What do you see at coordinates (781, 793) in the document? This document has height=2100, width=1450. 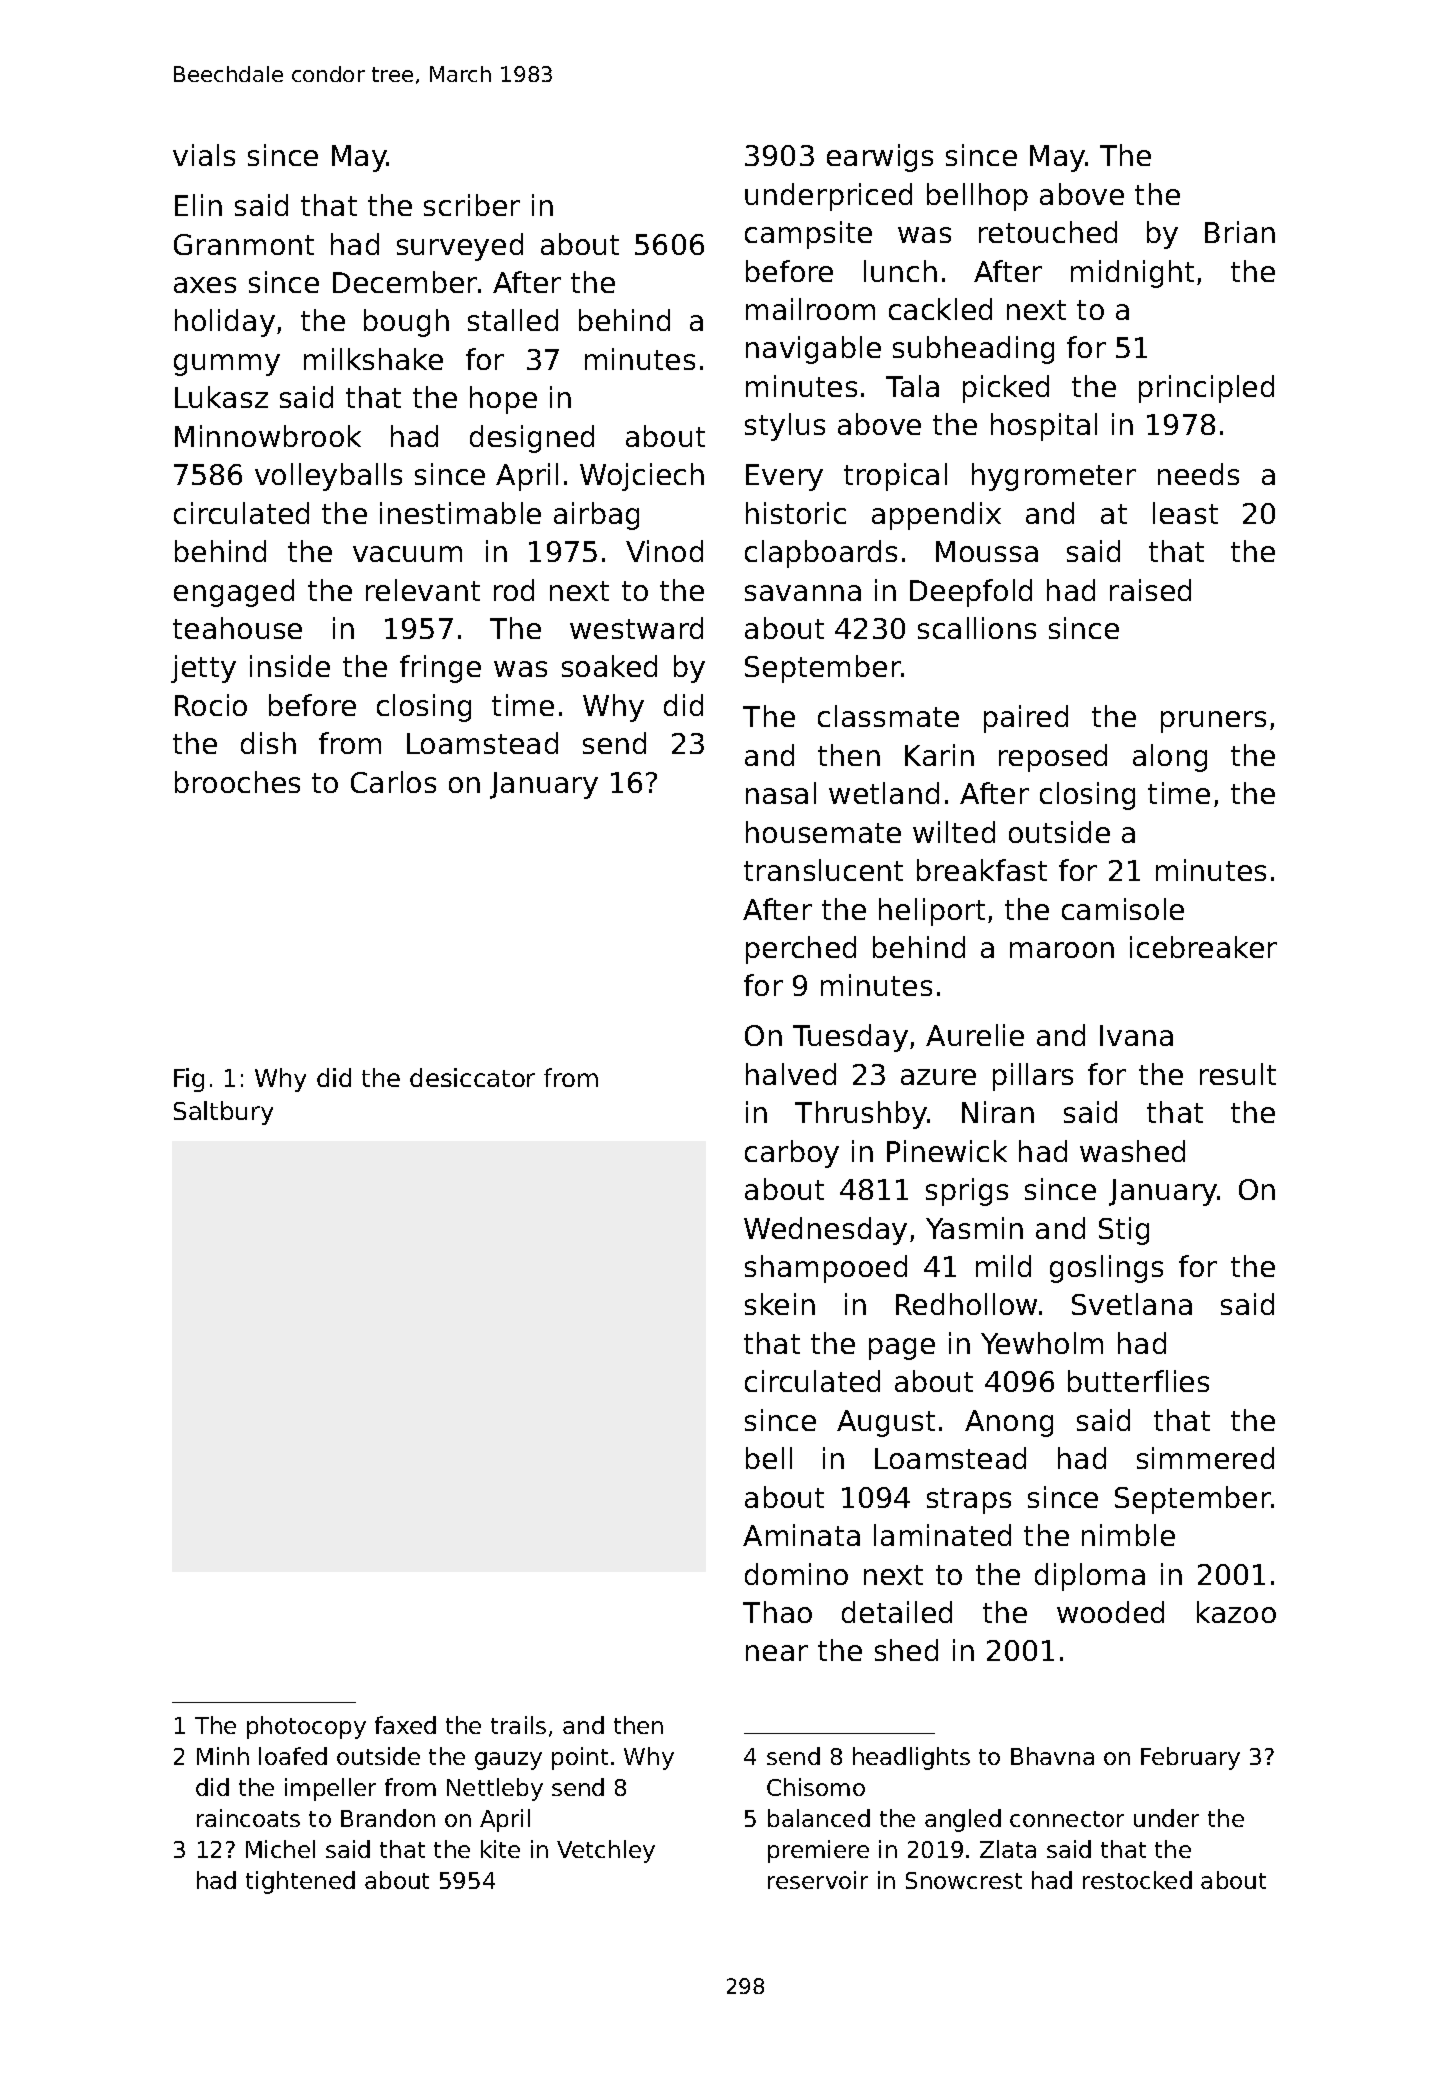 I see `nasal` at bounding box center [781, 793].
